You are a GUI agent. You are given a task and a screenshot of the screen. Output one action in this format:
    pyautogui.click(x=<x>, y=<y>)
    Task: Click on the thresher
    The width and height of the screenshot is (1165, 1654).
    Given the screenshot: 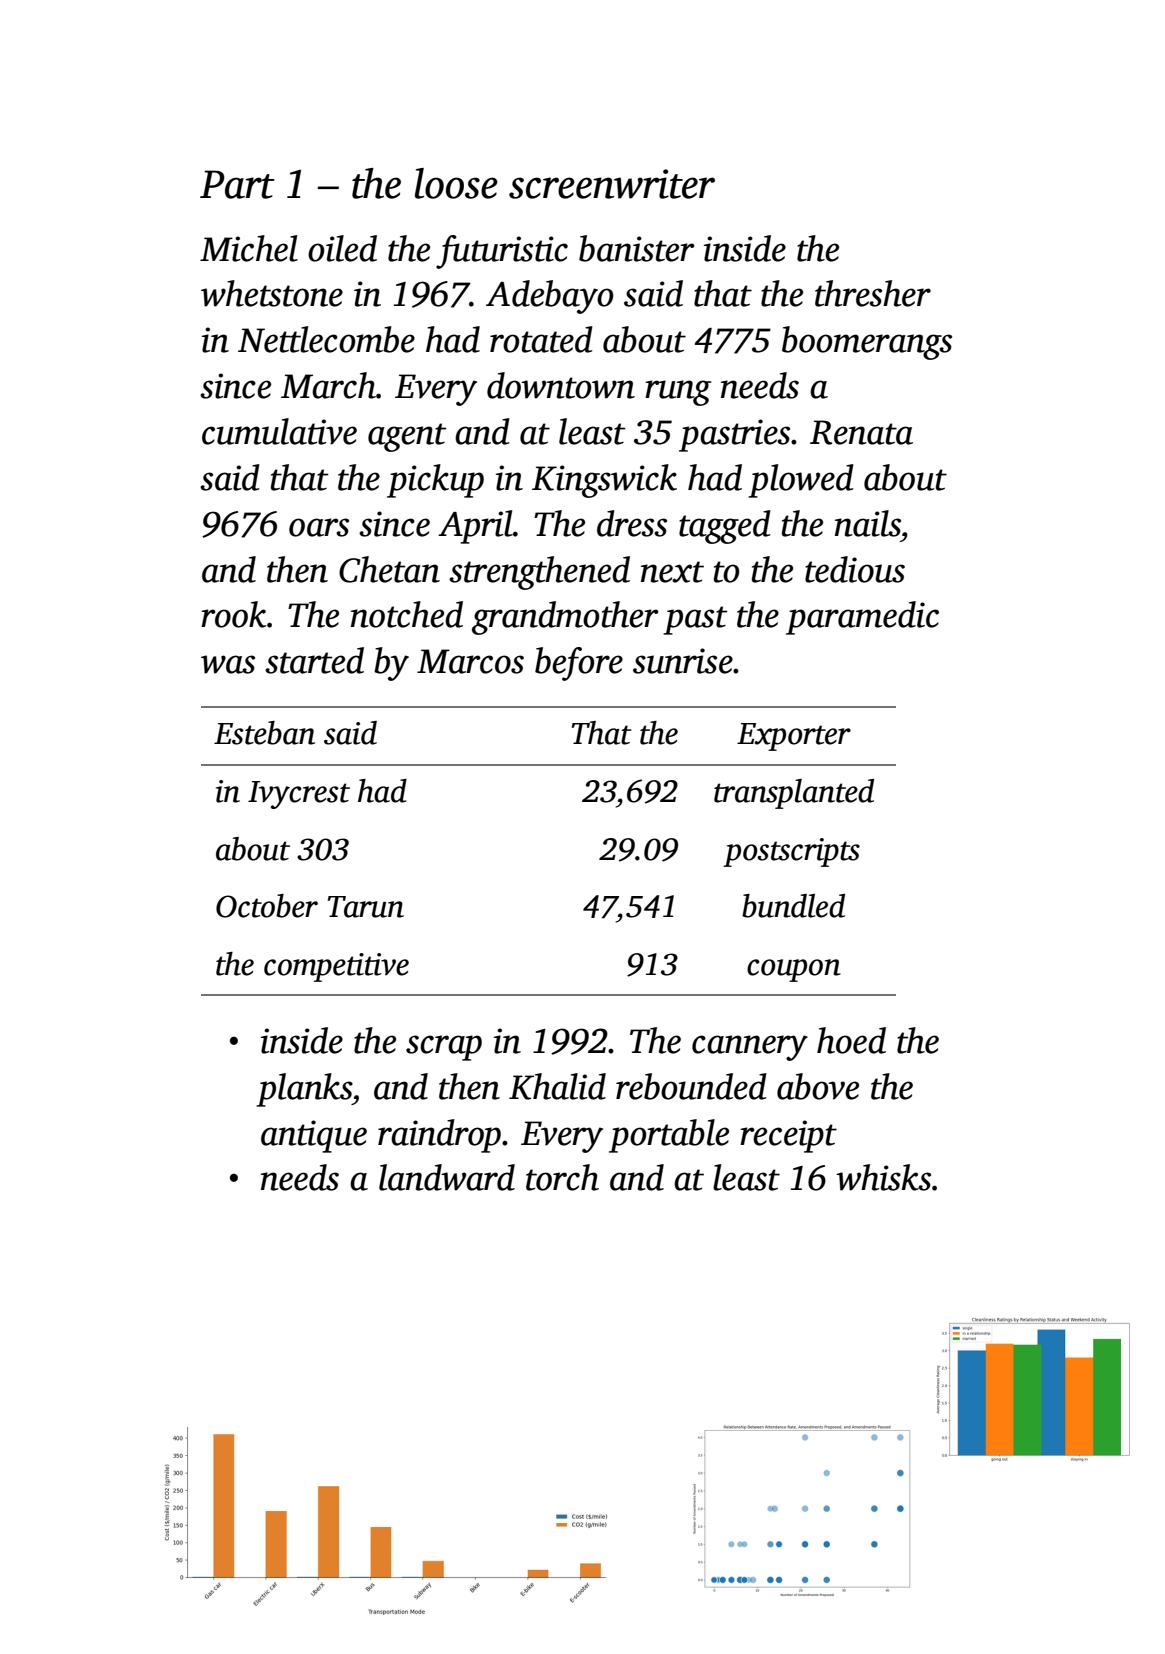 What is the action you would take?
    pyautogui.click(x=873, y=293)
